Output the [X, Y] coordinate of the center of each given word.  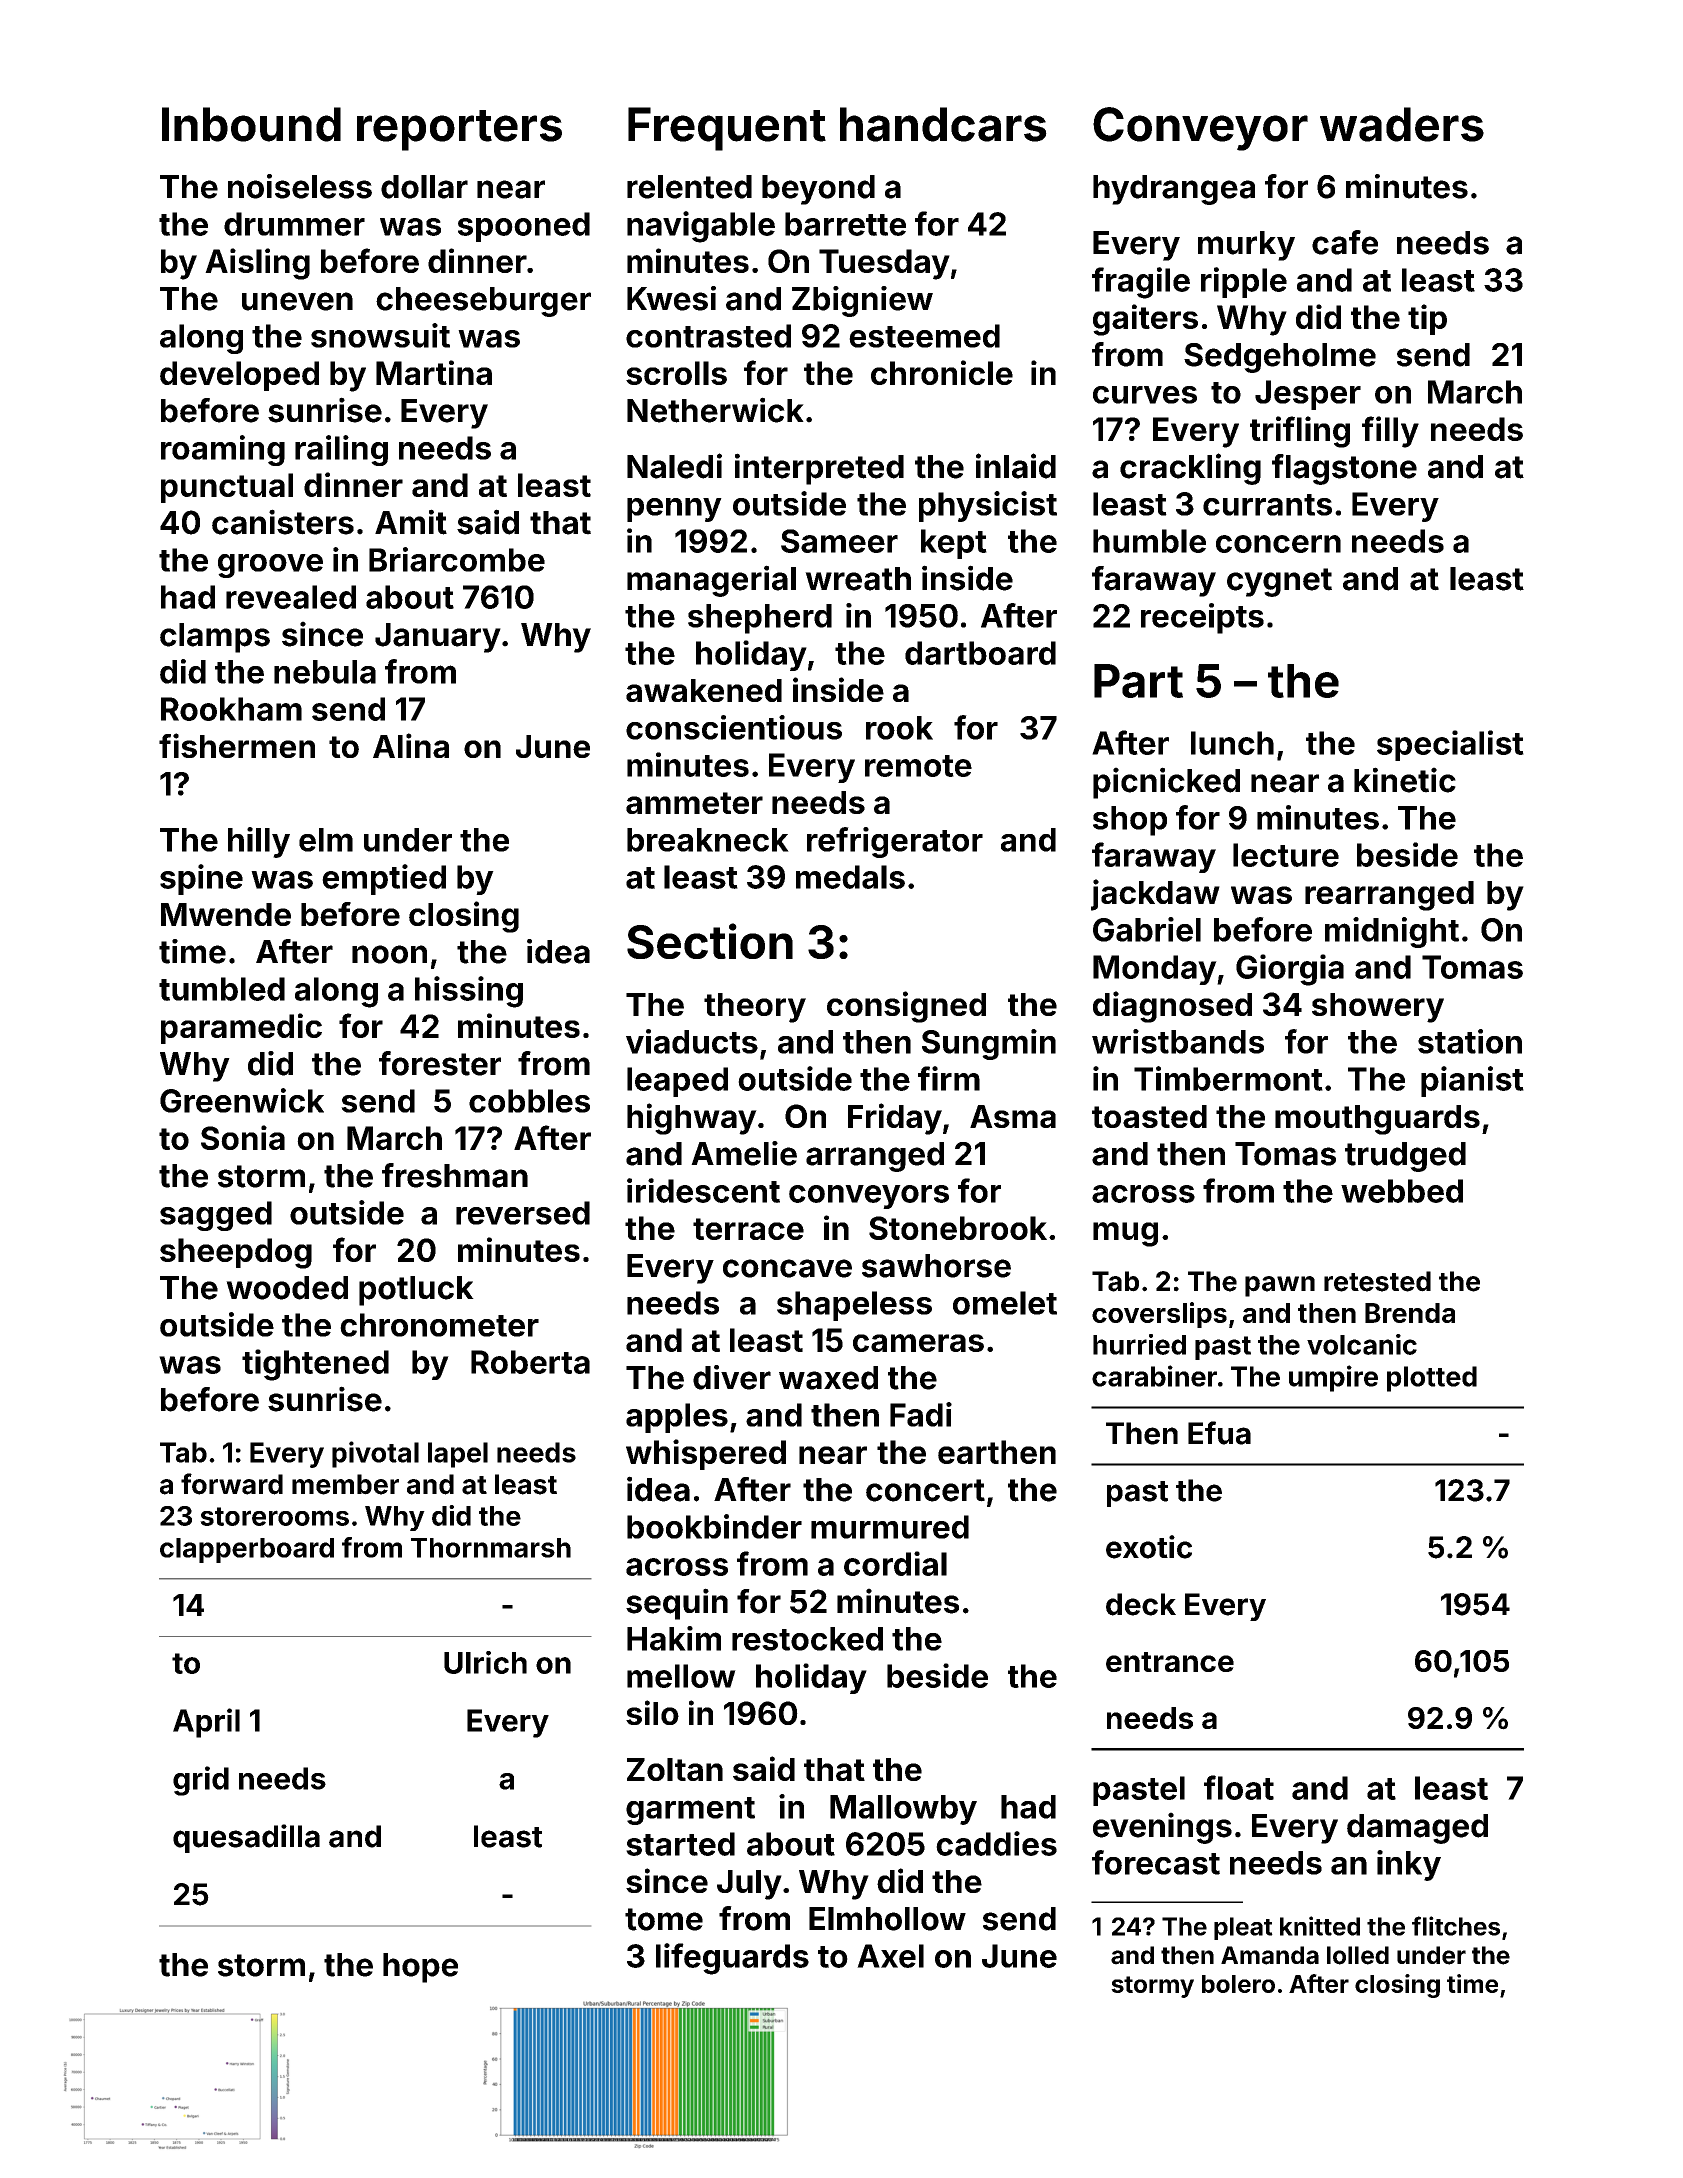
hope [420, 1968]
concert [925, 1490]
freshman [455, 1175]
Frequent [727, 129]
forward [232, 1484]
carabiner [1154, 1376]
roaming [223, 450]
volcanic [1362, 1344]
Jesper [1308, 395]
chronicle [942, 372]
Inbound [251, 124]
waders [1402, 124]
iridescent [703, 1190]
